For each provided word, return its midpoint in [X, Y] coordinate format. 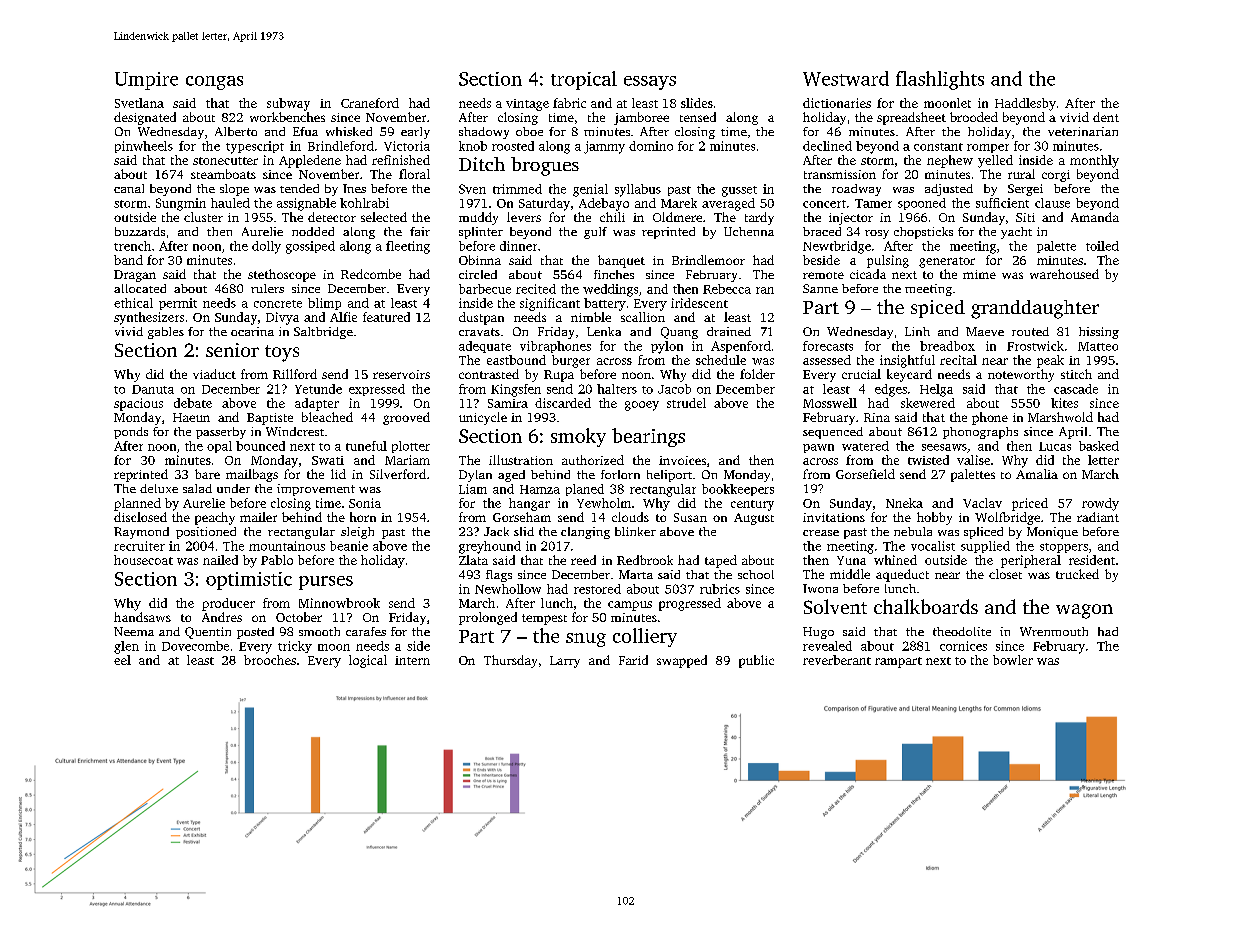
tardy [759, 218]
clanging [585, 533]
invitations [834, 517]
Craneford [370, 103]
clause [1052, 203]
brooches [270, 660]
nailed [220, 560]
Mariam [407, 460]
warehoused [1064, 274]
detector [332, 217]
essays [650, 83]
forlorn [620, 474]
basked [1099, 446]
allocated [140, 288]
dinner [518, 246]
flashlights [940, 80]
